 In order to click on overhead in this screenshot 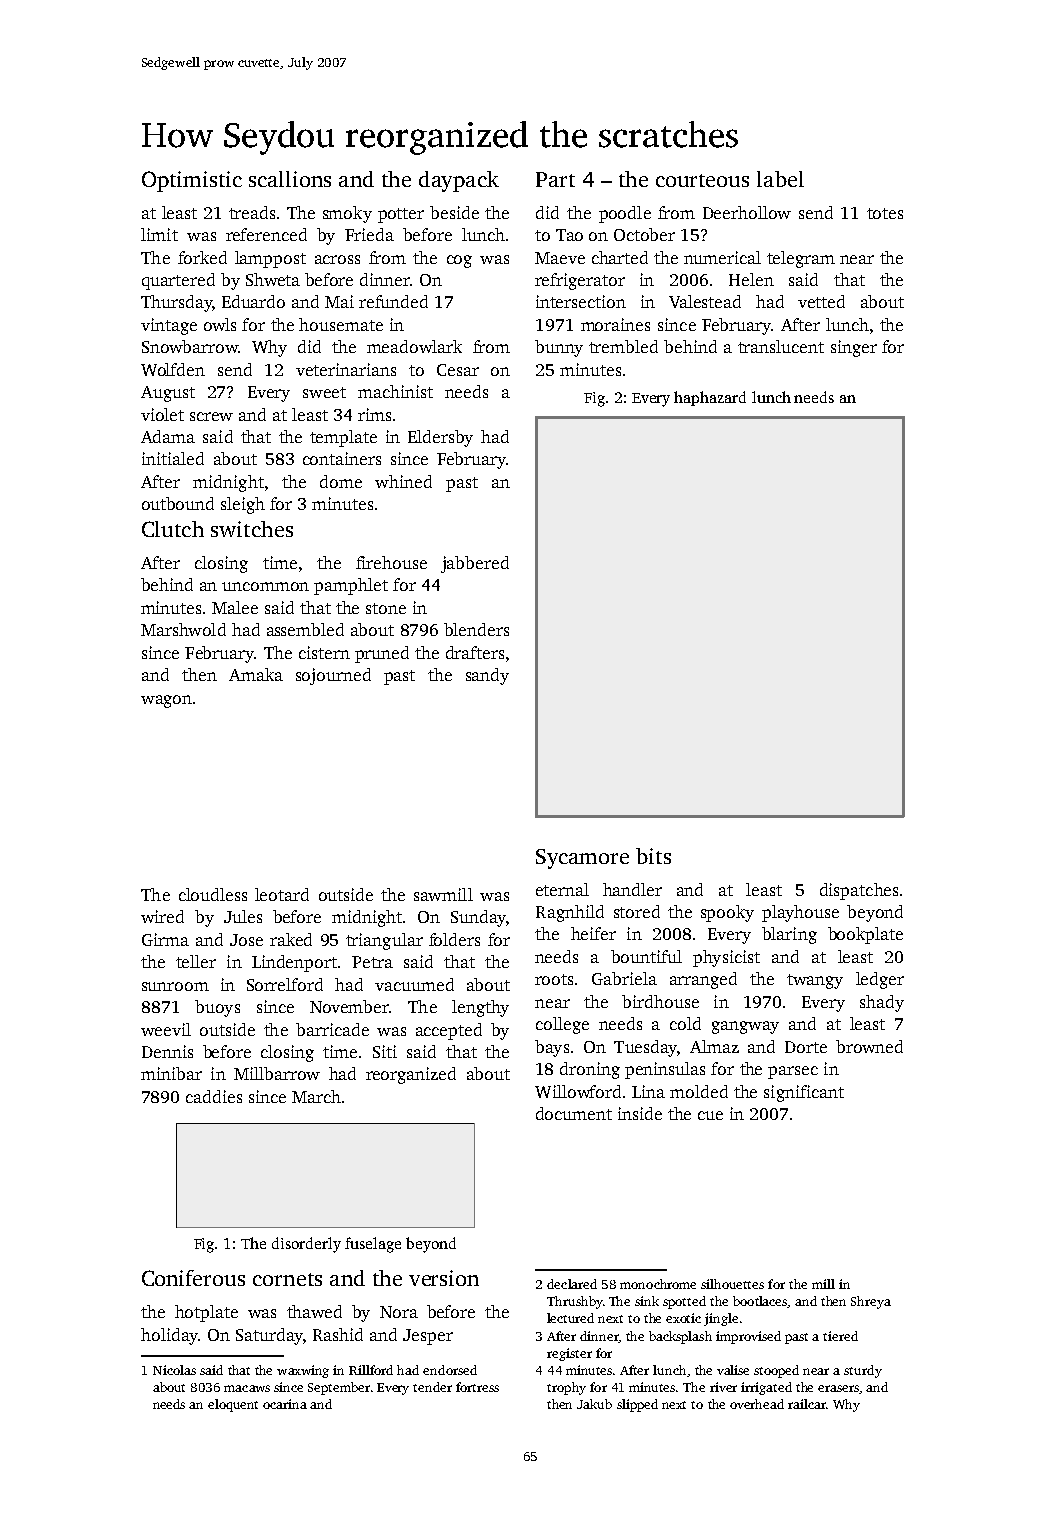, I will do `click(757, 1404)`.
